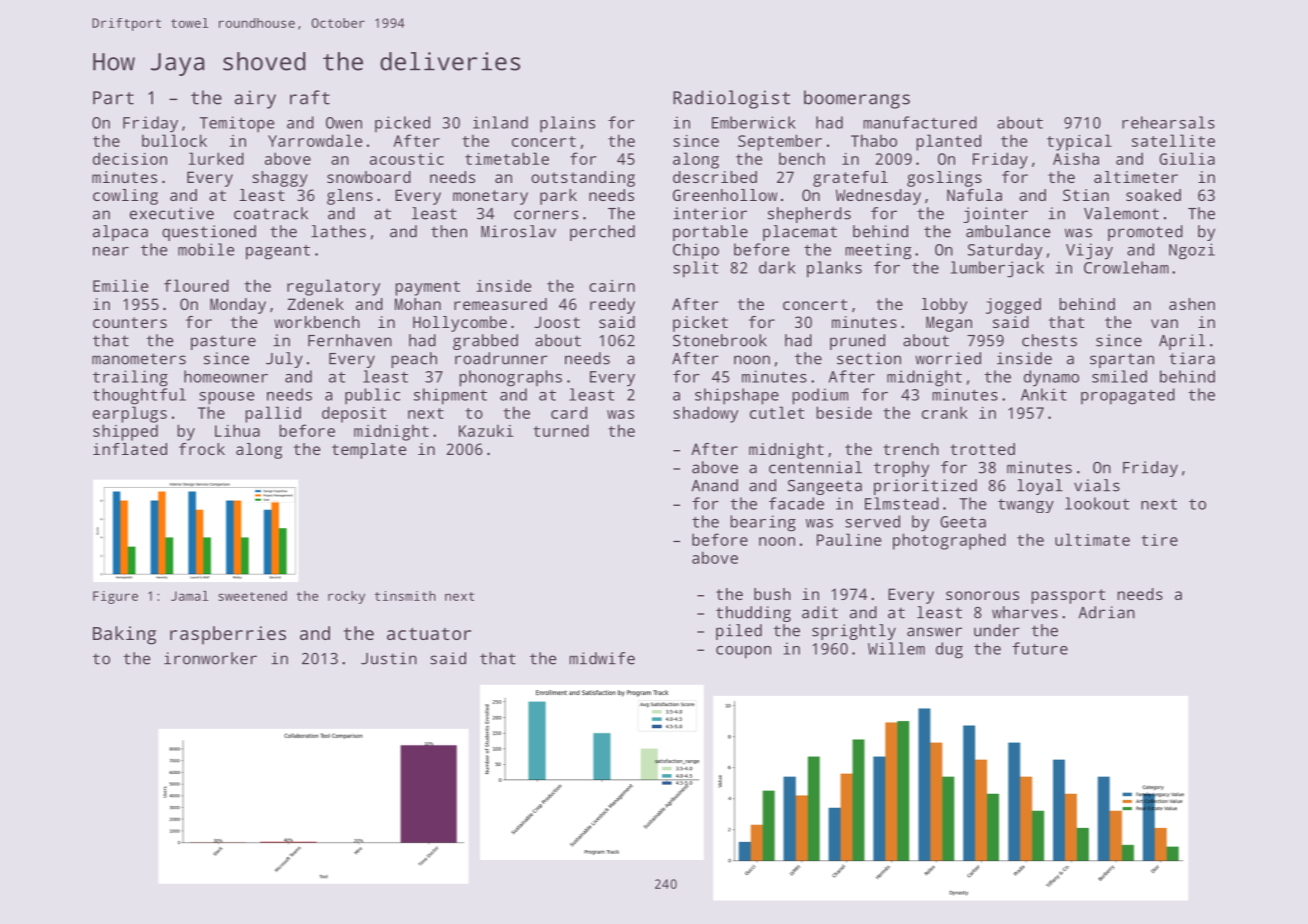  Describe the element at coordinates (315, 140) in the screenshot. I see `Yarrowdale` at that location.
